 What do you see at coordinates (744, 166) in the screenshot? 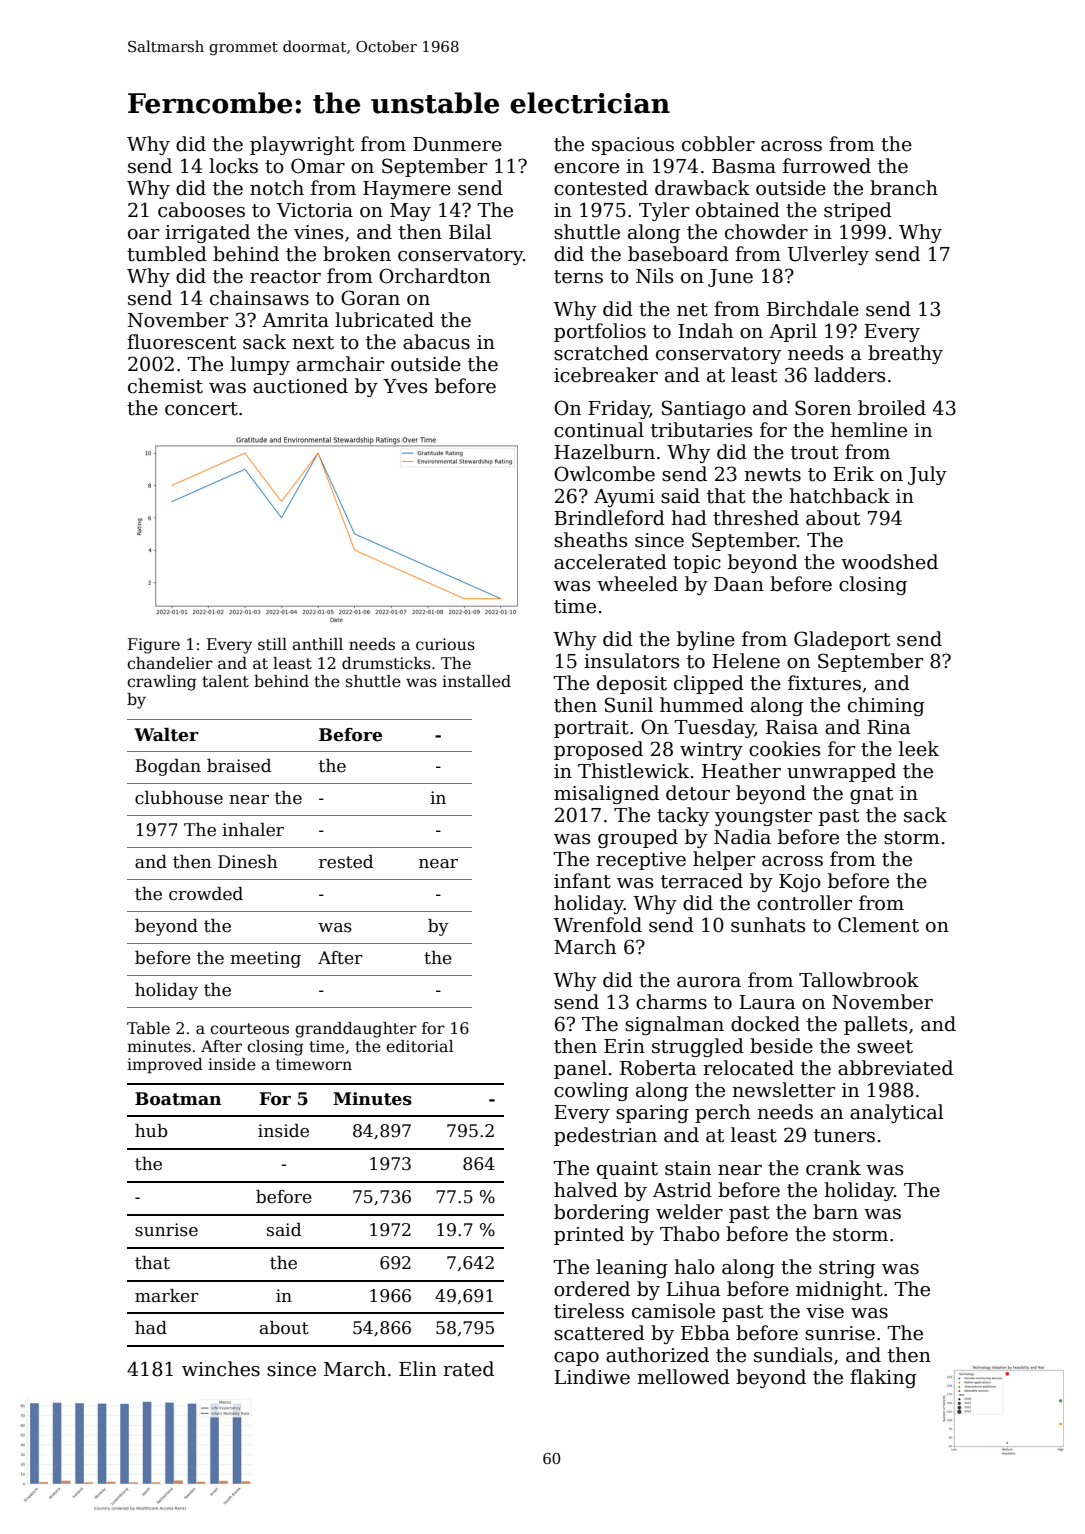
I see `Basma` at bounding box center [744, 166].
